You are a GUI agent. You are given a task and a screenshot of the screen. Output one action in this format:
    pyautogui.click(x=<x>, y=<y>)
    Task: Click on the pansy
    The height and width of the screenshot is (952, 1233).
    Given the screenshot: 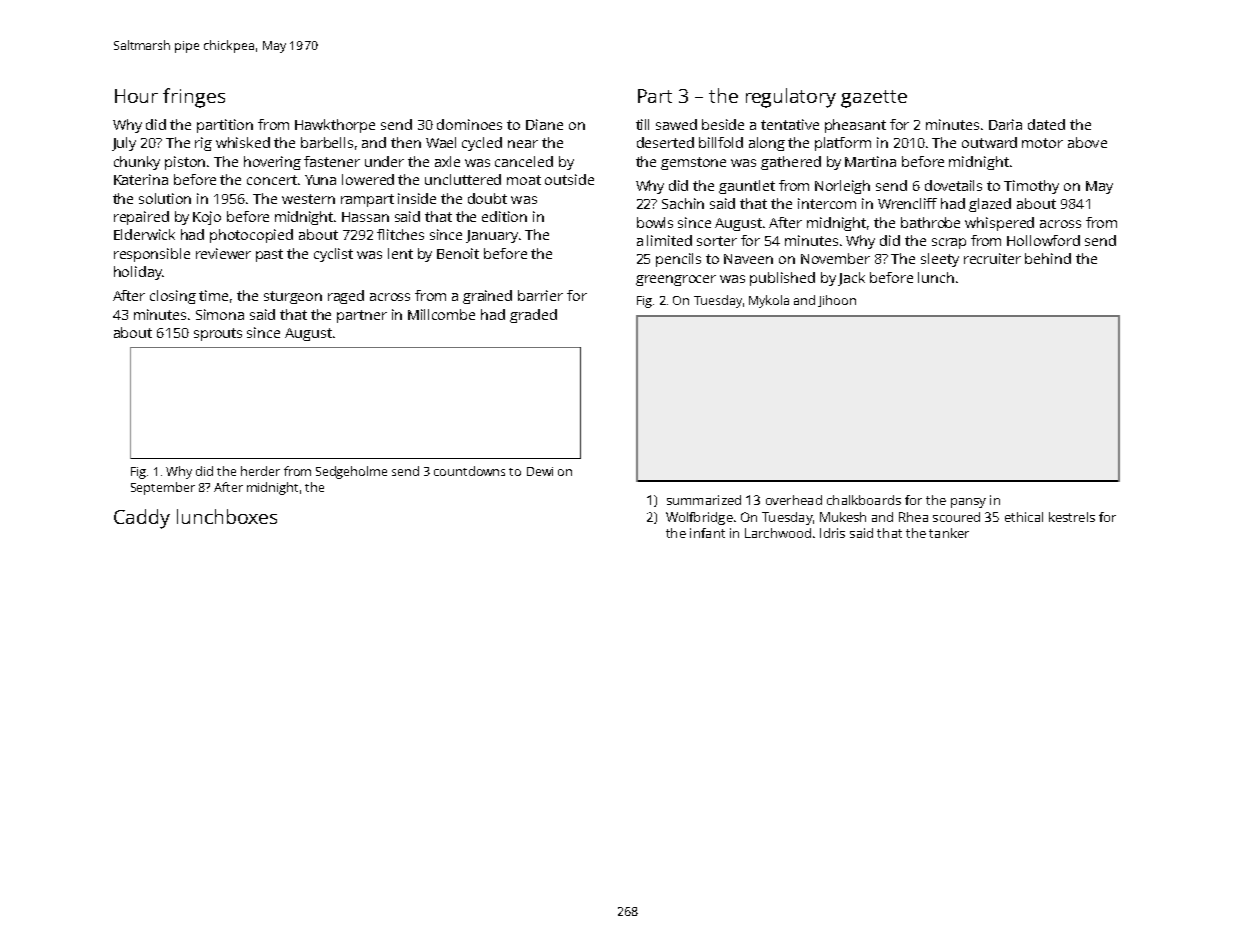 What is the action you would take?
    pyautogui.click(x=968, y=503)
